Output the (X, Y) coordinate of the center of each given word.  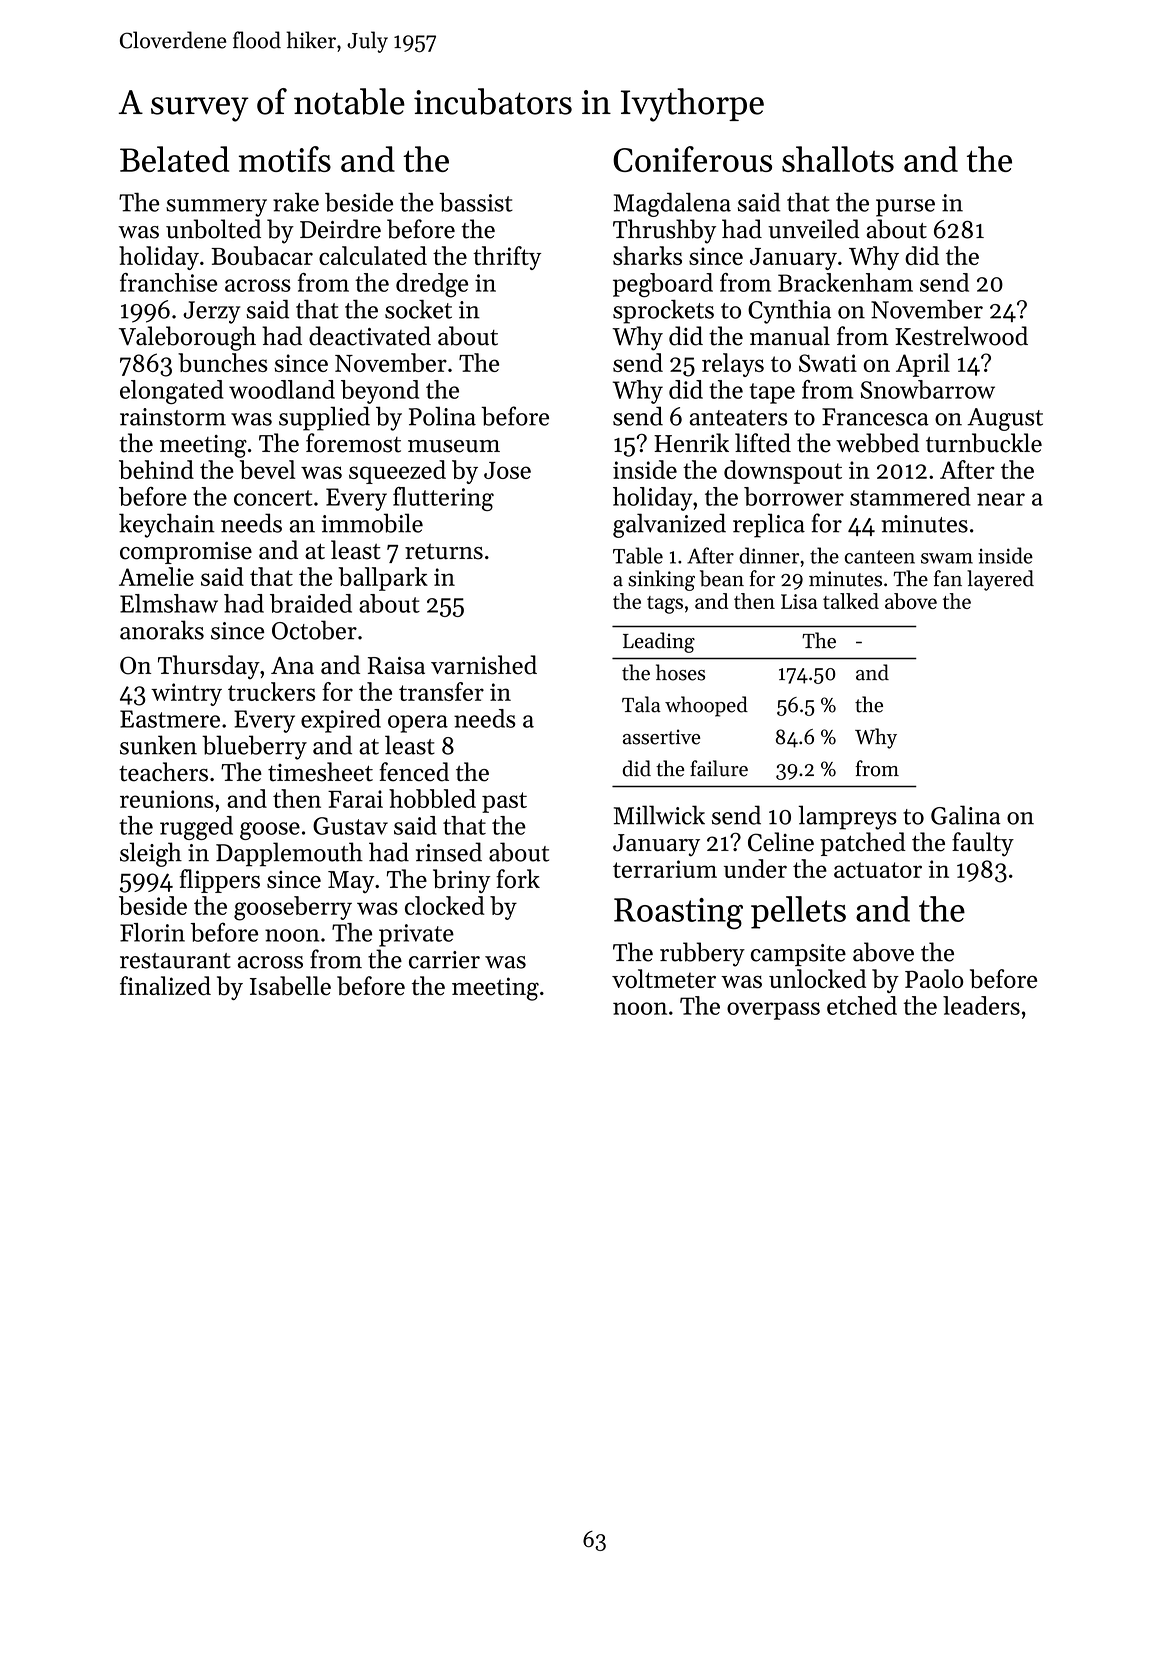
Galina (966, 815)
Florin (152, 932)
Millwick (659, 815)
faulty (983, 844)
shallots (838, 159)
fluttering (443, 499)
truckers (271, 691)
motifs (285, 159)
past (504, 802)
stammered (910, 496)
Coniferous (692, 159)
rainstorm (173, 417)
